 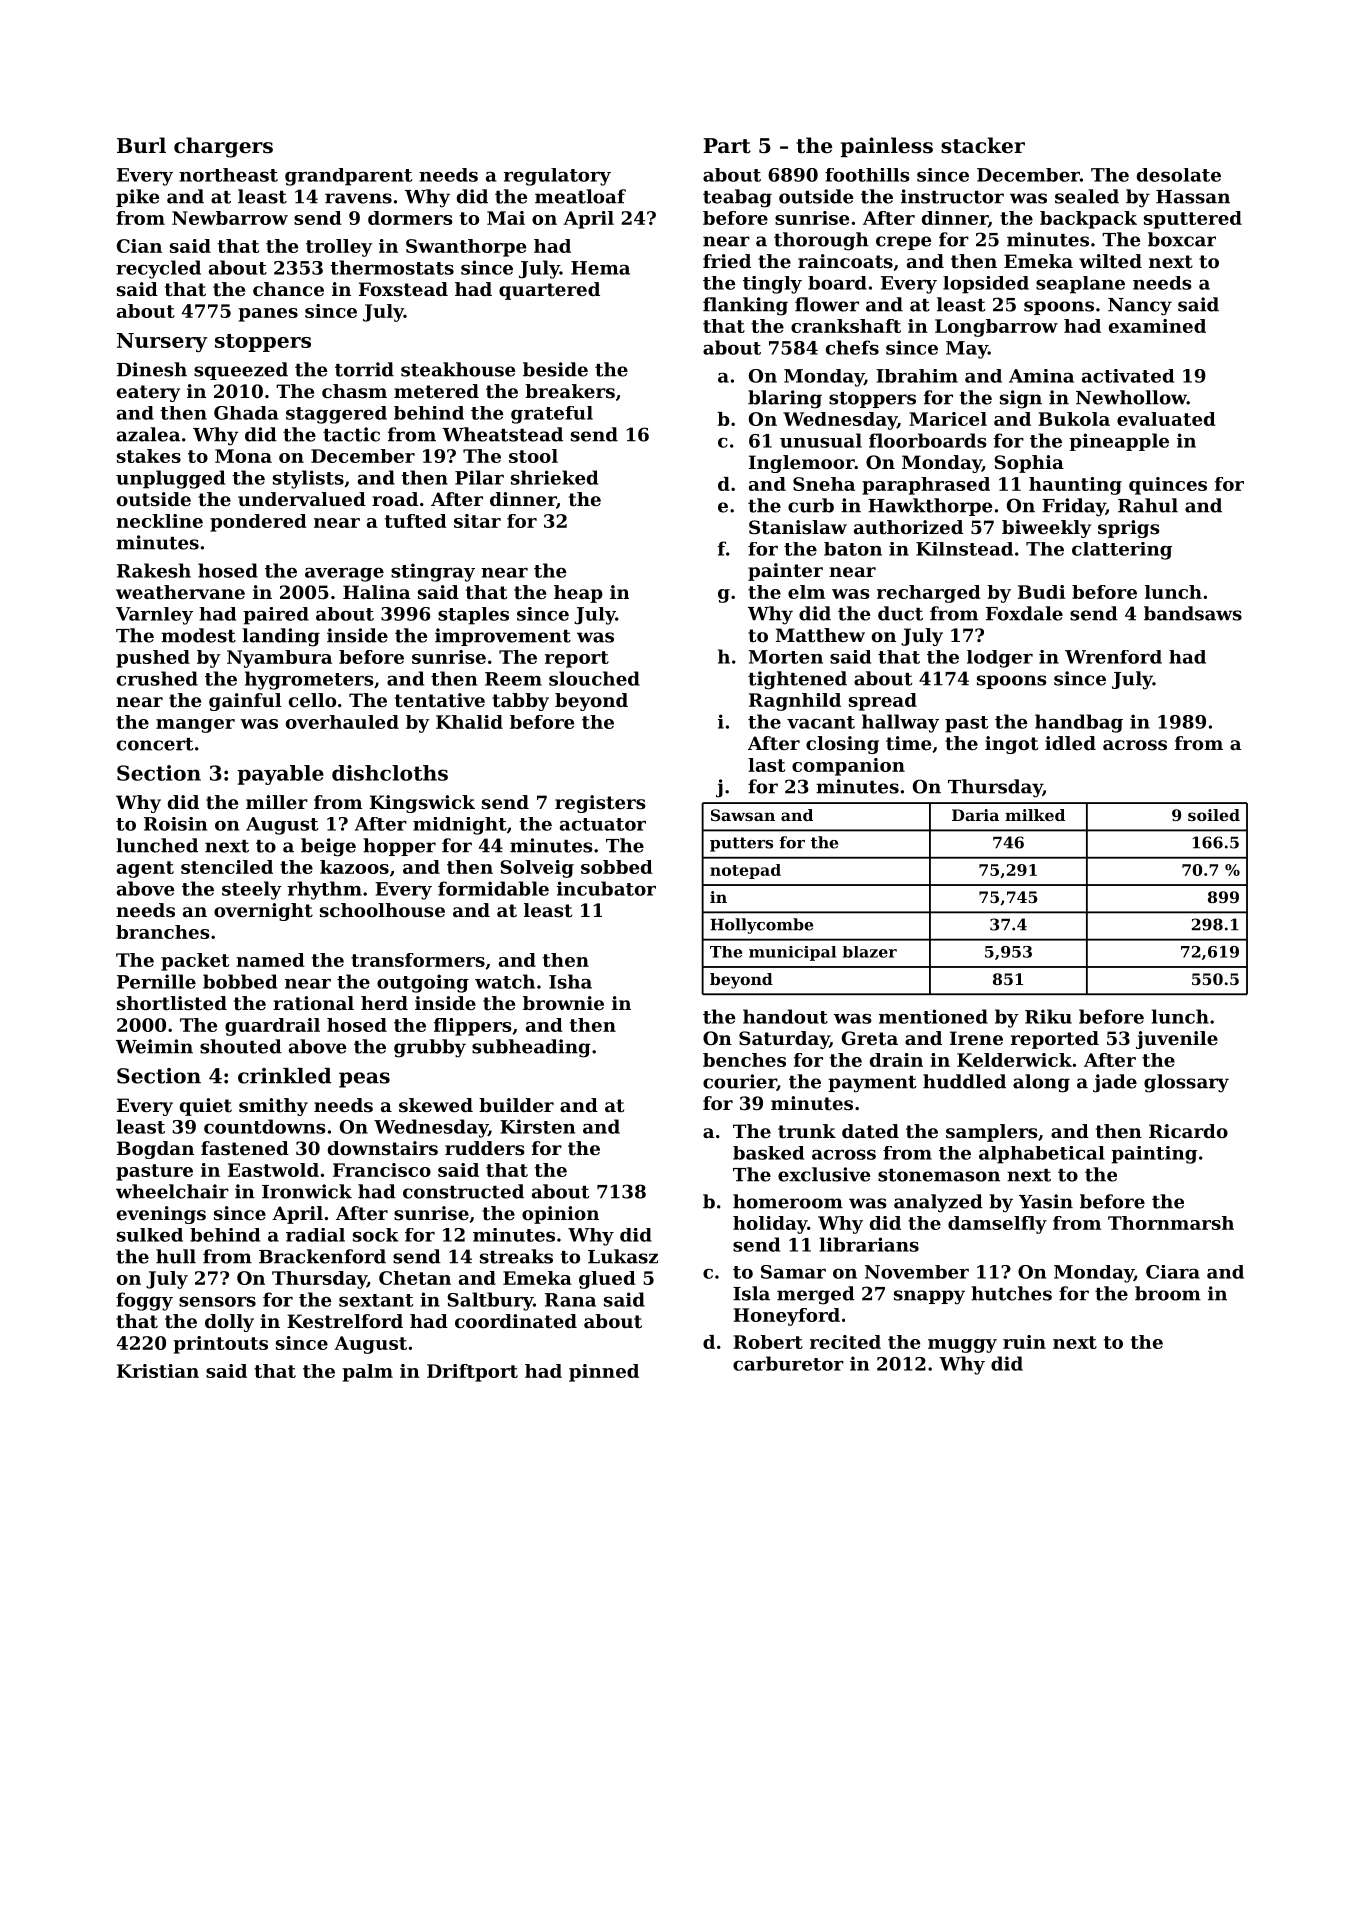 I want to click on sock, so click(x=376, y=1235).
